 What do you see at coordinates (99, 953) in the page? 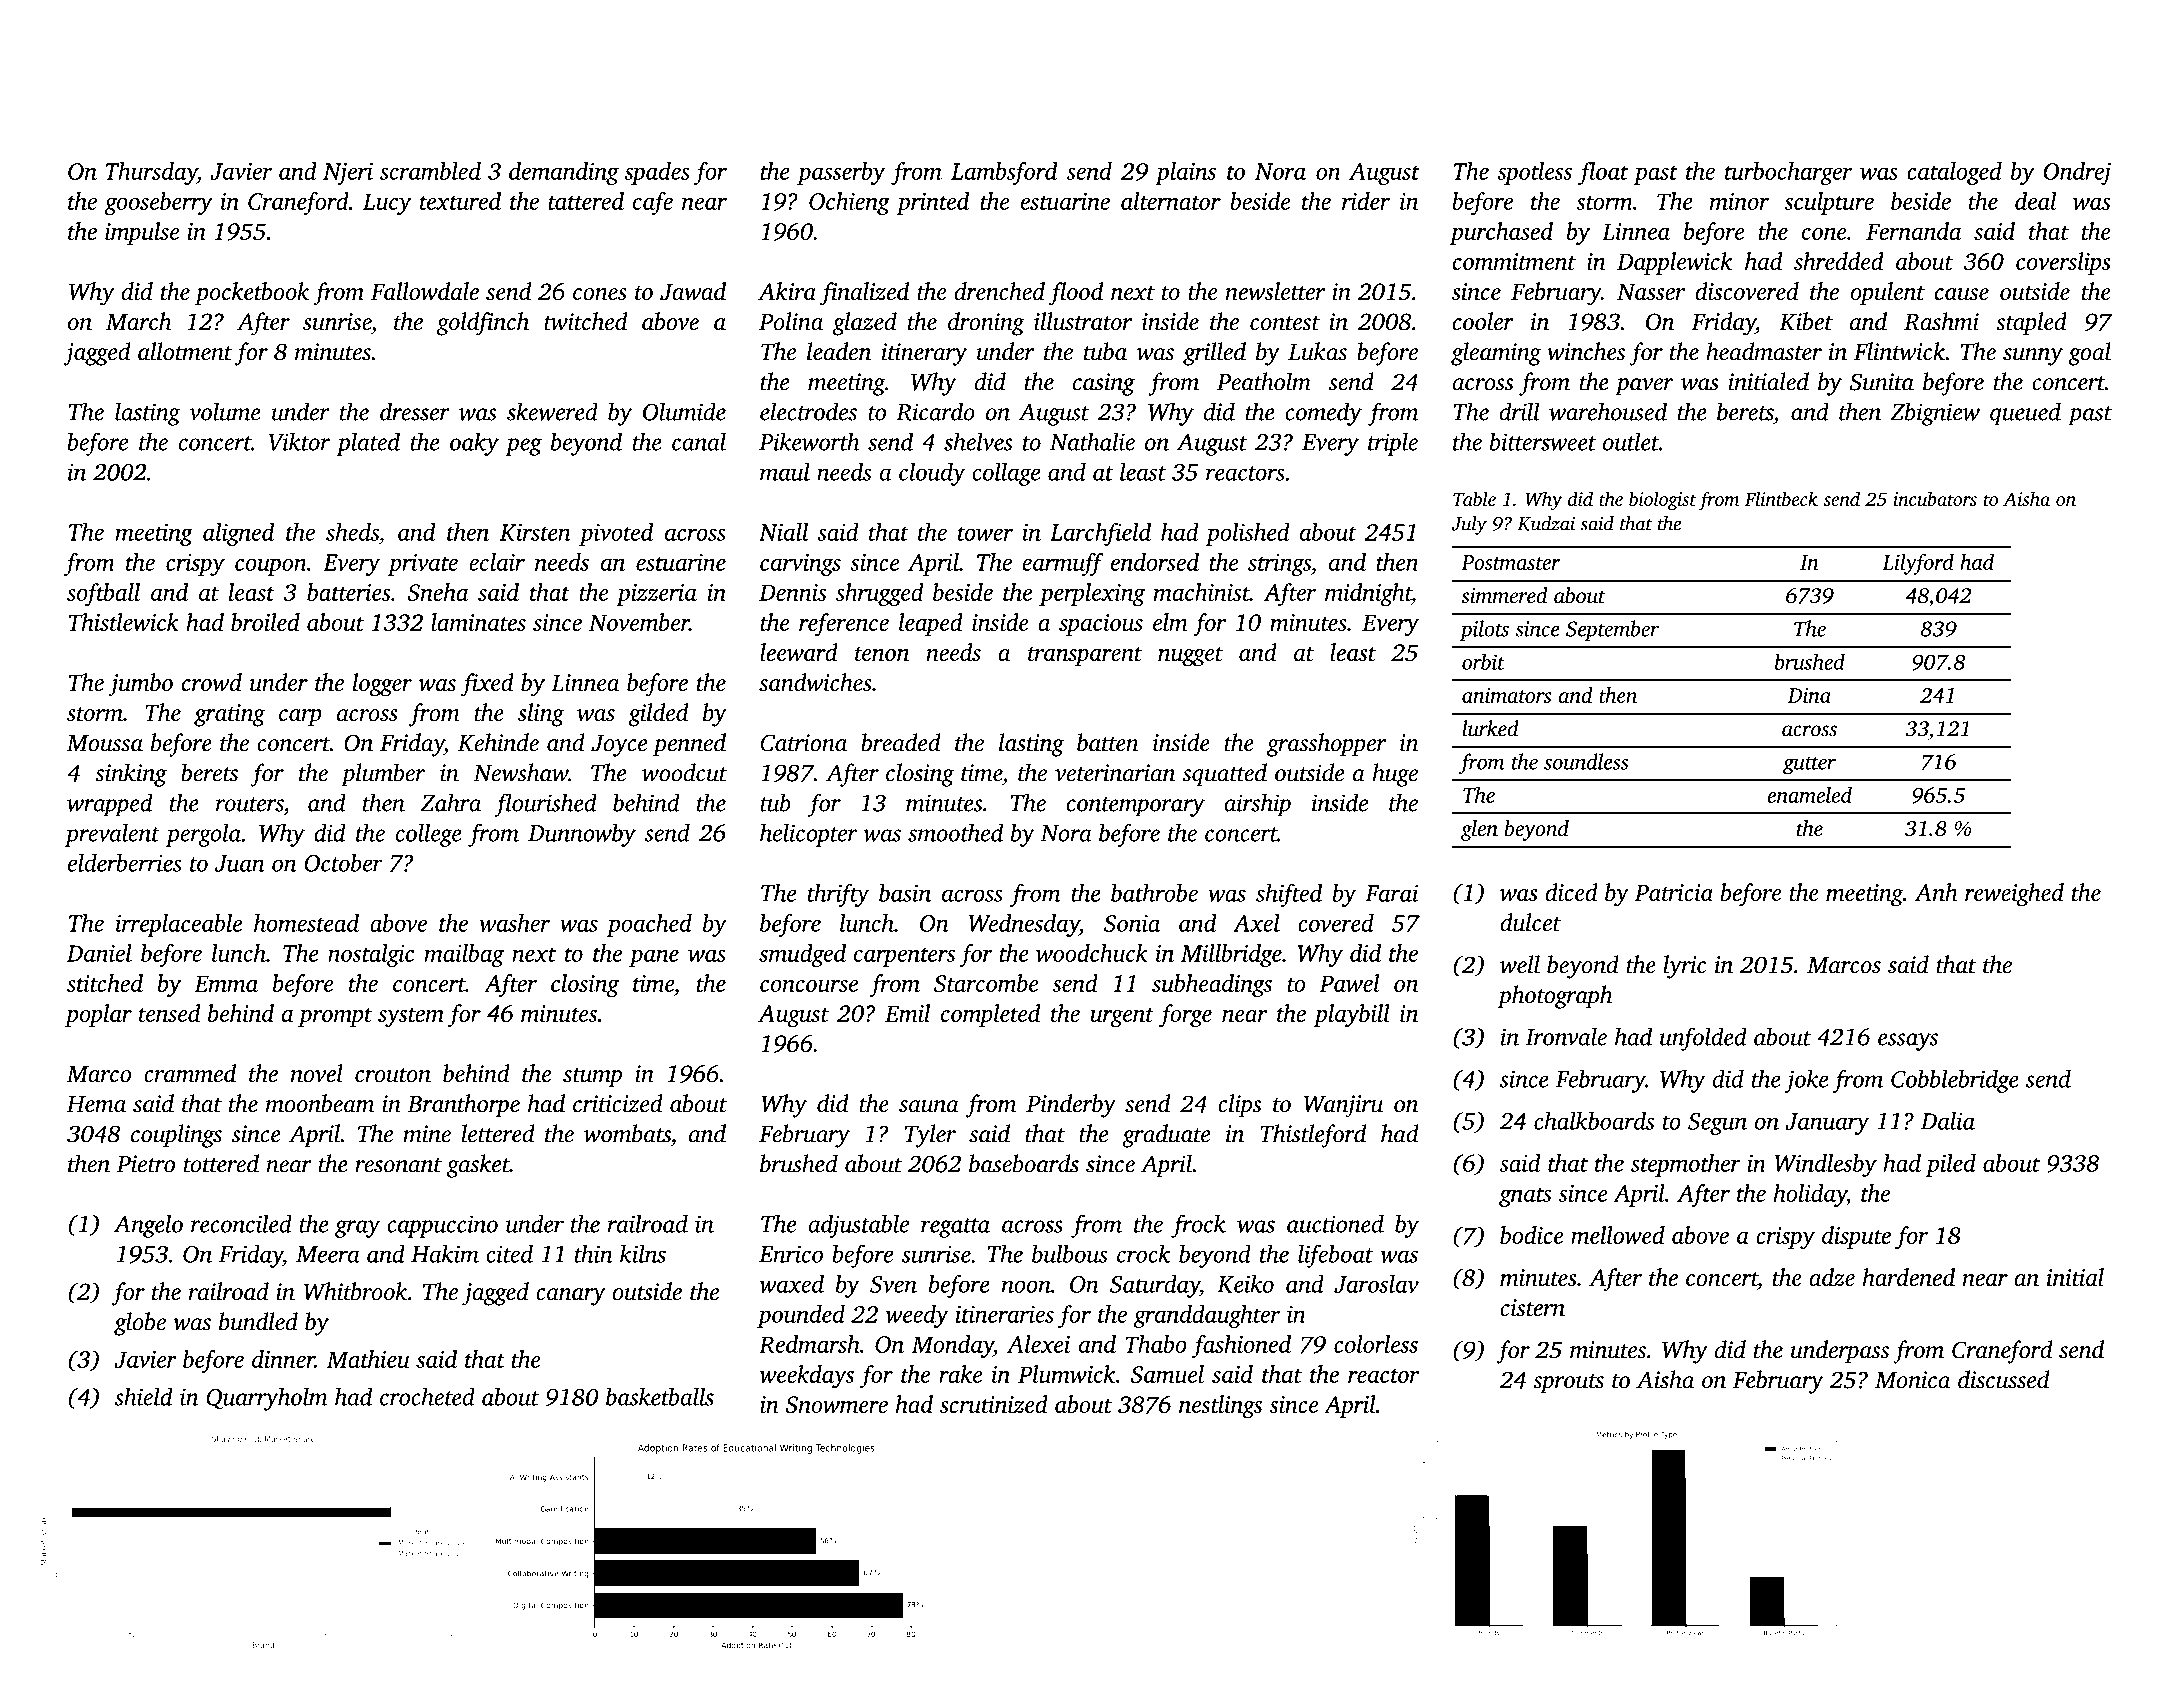
I see `Daniel` at bounding box center [99, 953].
